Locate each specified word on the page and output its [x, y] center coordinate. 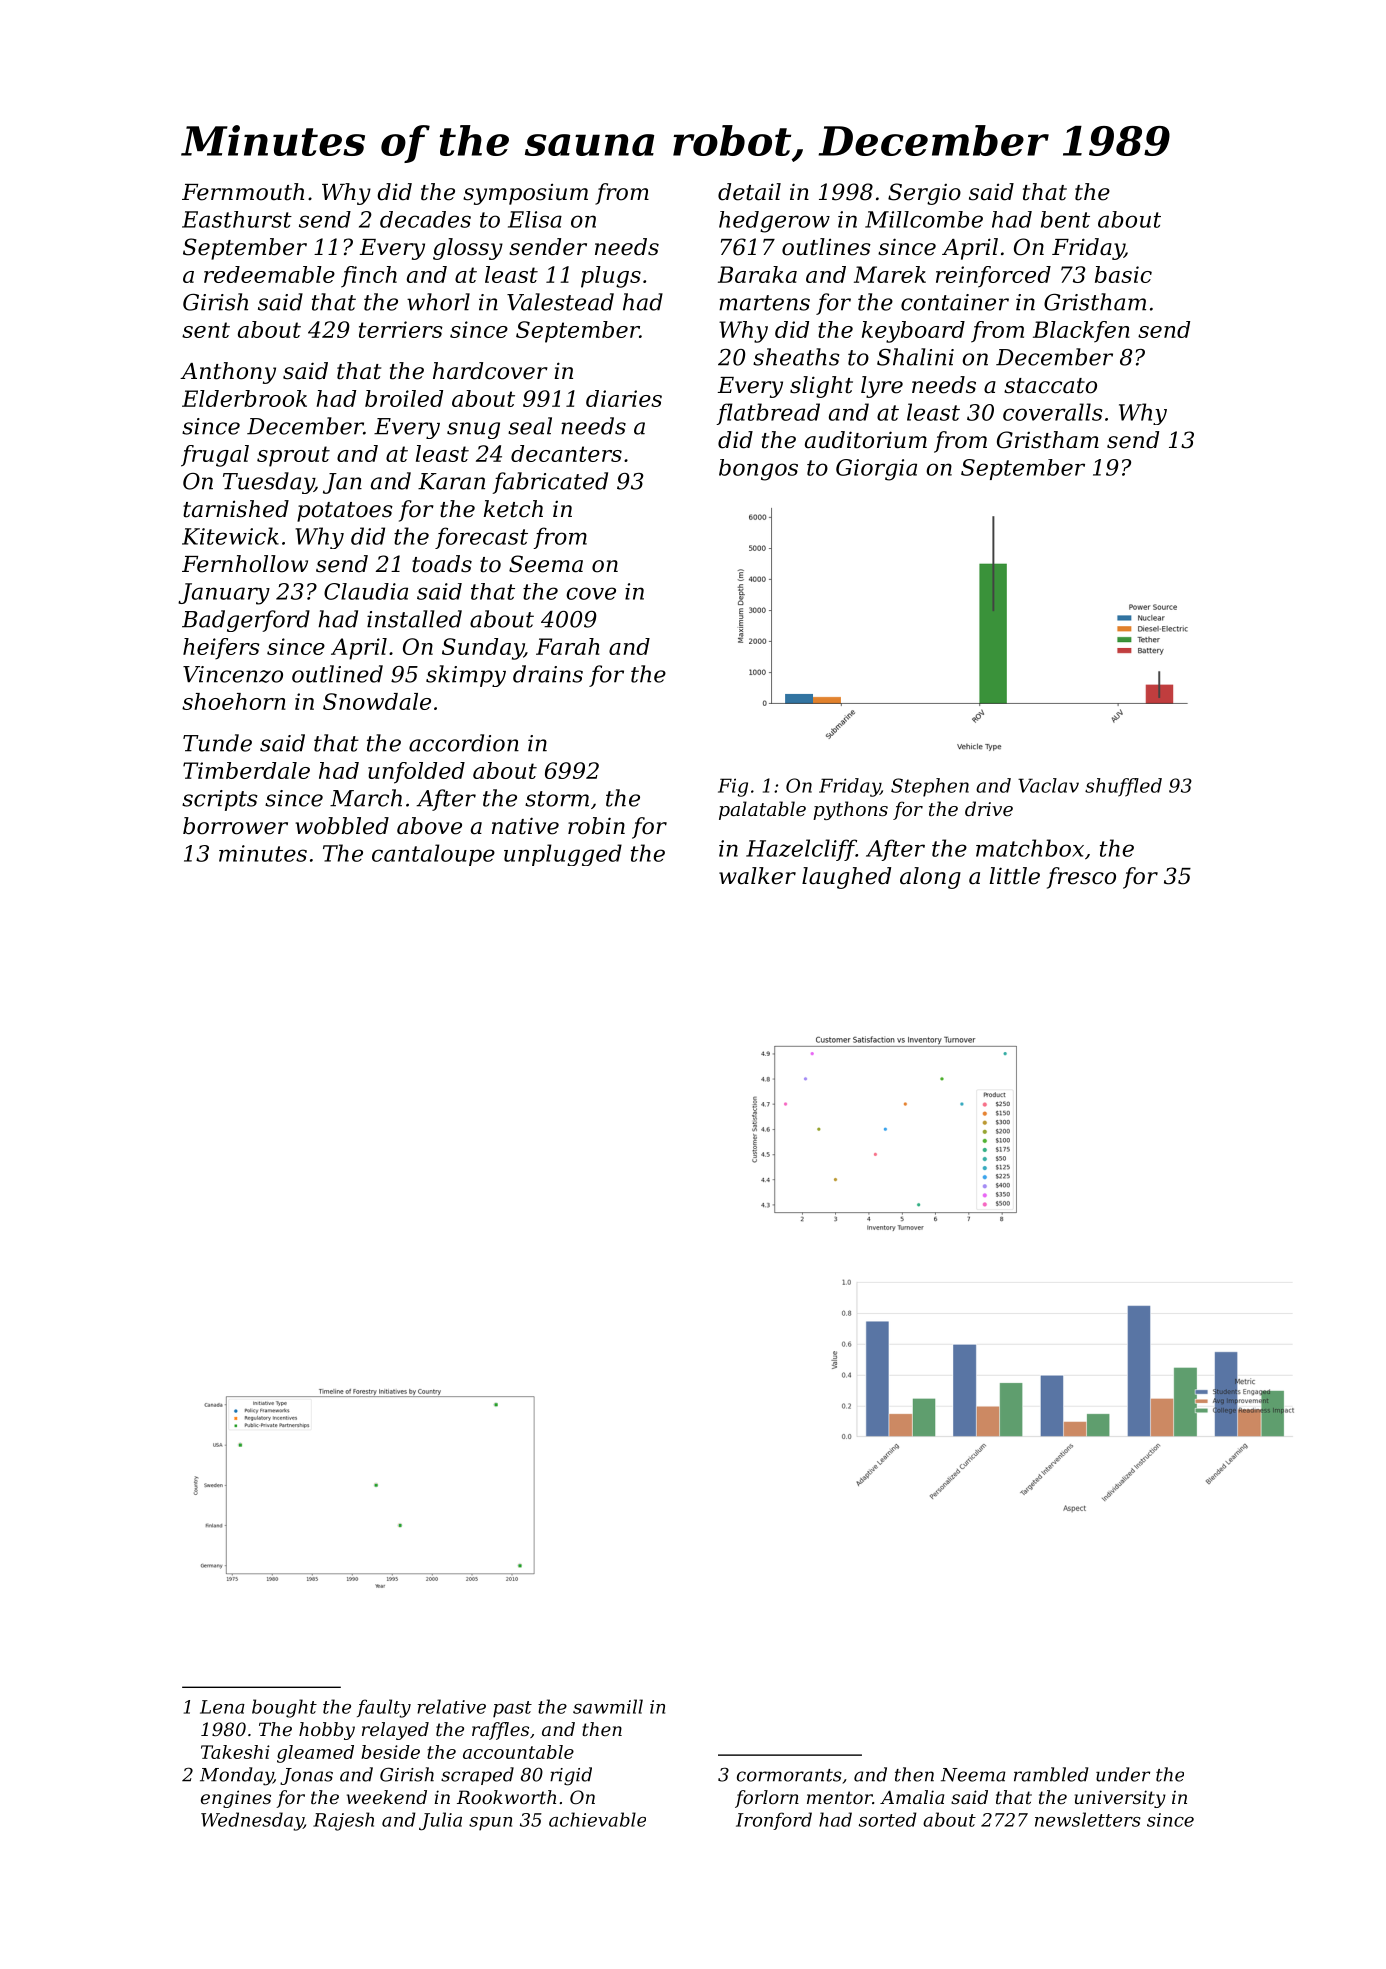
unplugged [563, 855]
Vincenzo [233, 674]
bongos [758, 470]
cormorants [789, 1775]
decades [425, 219]
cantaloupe [433, 855]
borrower [235, 826]
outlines [826, 247]
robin [596, 826]
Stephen [930, 787]
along [930, 878]
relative [451, 1706]
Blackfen [1081, 332]
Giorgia [876, 470]
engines [236, 1799]
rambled [1051, 1774]
